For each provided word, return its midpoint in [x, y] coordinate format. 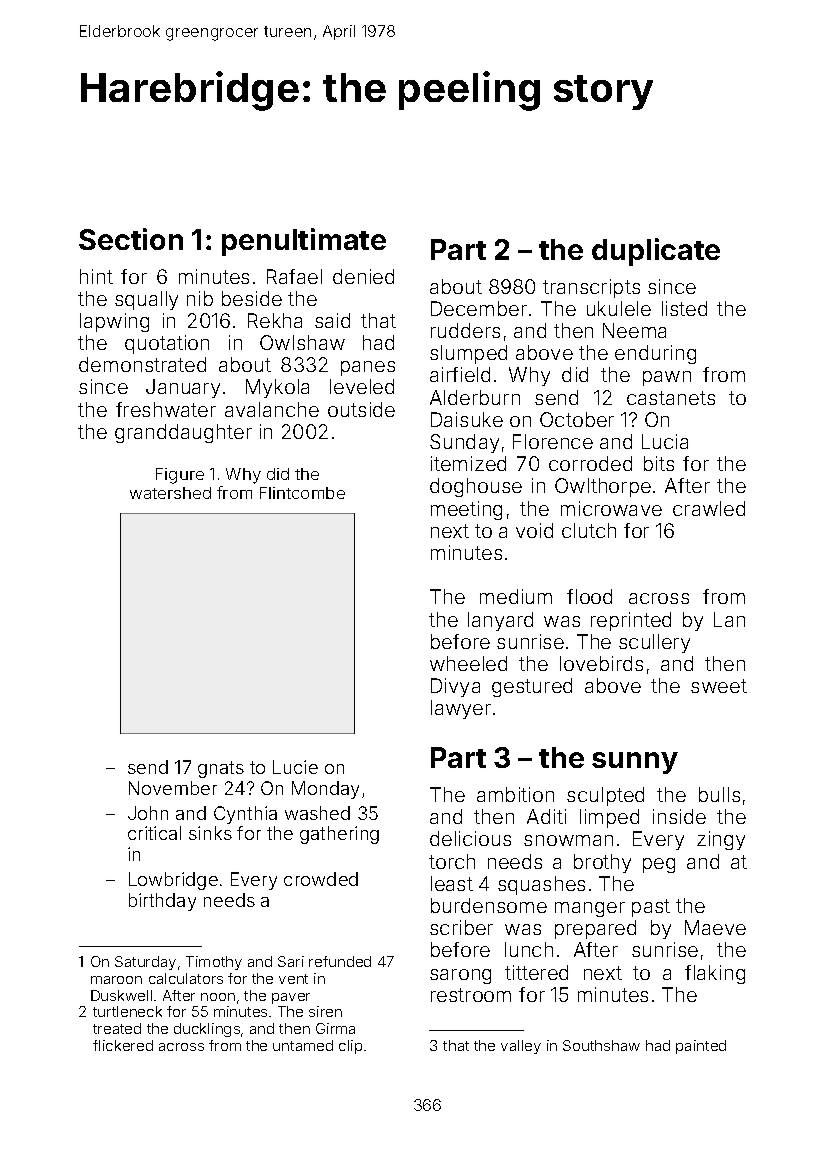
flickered [123, 1045]
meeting [466, 510]
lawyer [461, 709]
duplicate [656, 252]
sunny [635, 763]
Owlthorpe [603, 487]
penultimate [304, 242]
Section [131, 239]
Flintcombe [302, 493]
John [148, 813]
